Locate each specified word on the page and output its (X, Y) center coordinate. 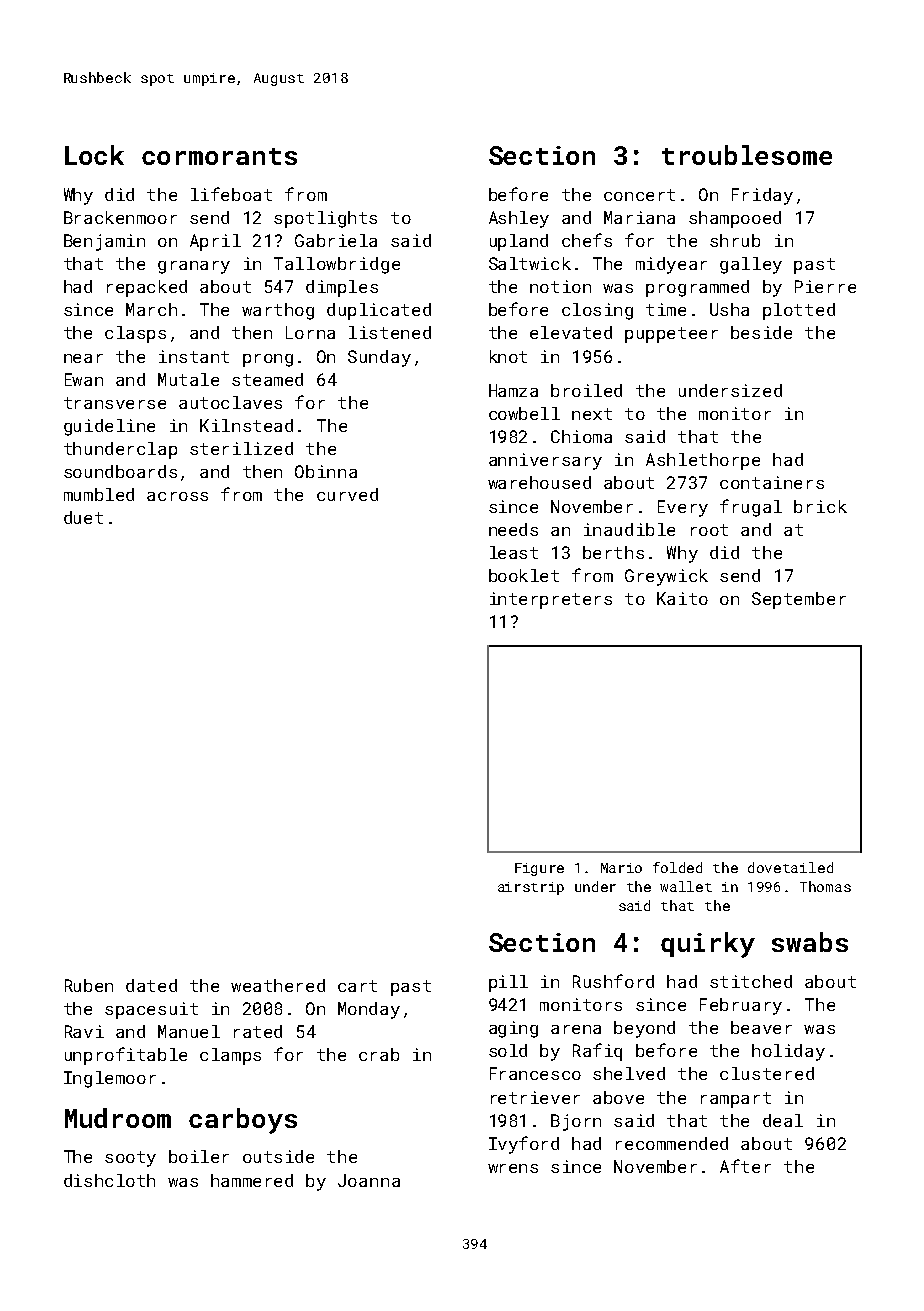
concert (639, 195)
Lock (94, 155)
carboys (243, 1121)
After (745, 1166)
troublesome (747, 155)
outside (278, 1156)
